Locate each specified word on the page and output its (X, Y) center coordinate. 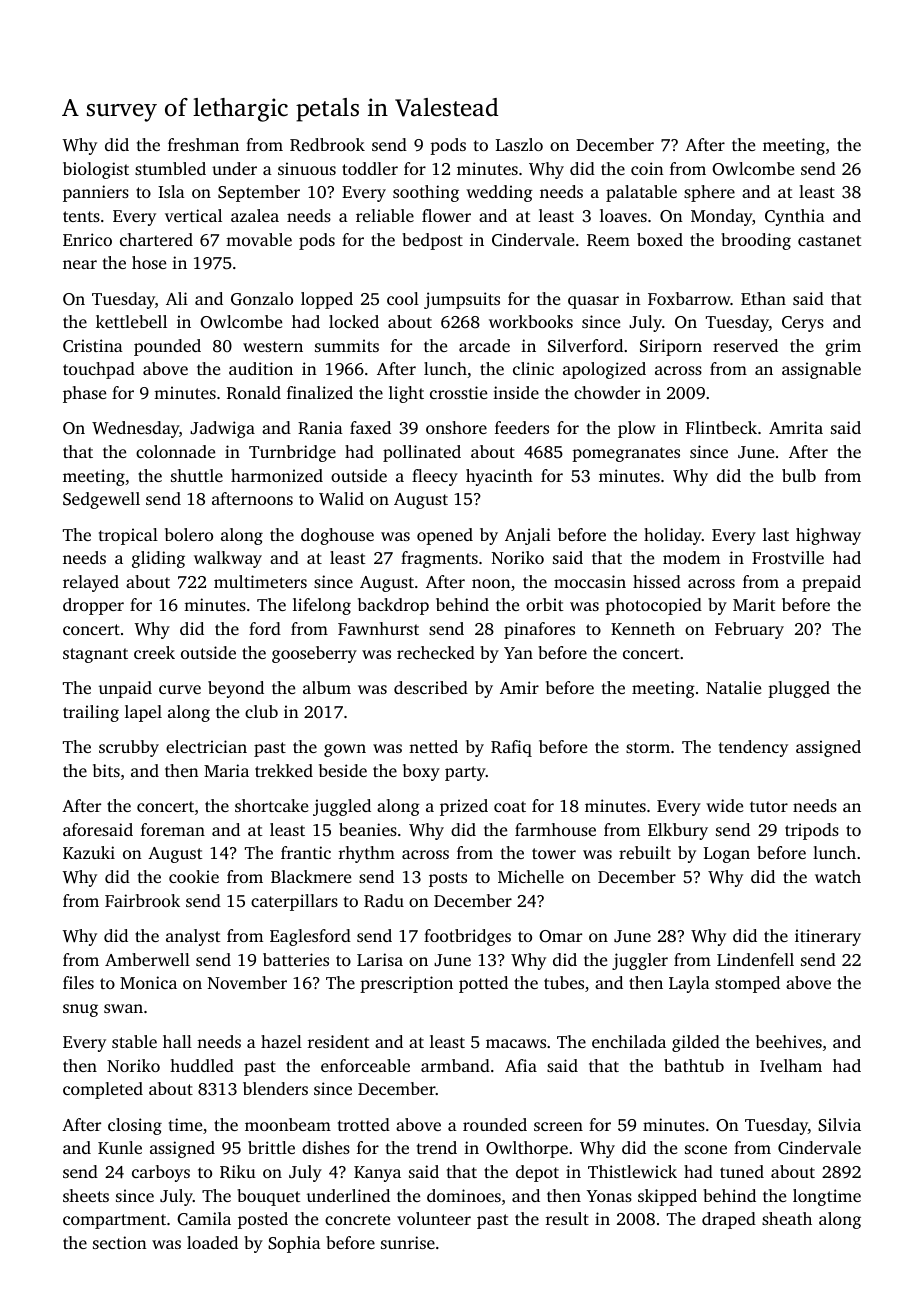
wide (724, 805)
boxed (660, 239)
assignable (821, 370)
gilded (696, 1043)
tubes (564, 982)
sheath (787, 1218)
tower (554, 853)
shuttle (197, 475)
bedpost (432, 241)
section (120, 1242)
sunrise (408, 1242)
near (80, 264)
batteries (296, 959)
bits (106, 770)
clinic (533, 368)
